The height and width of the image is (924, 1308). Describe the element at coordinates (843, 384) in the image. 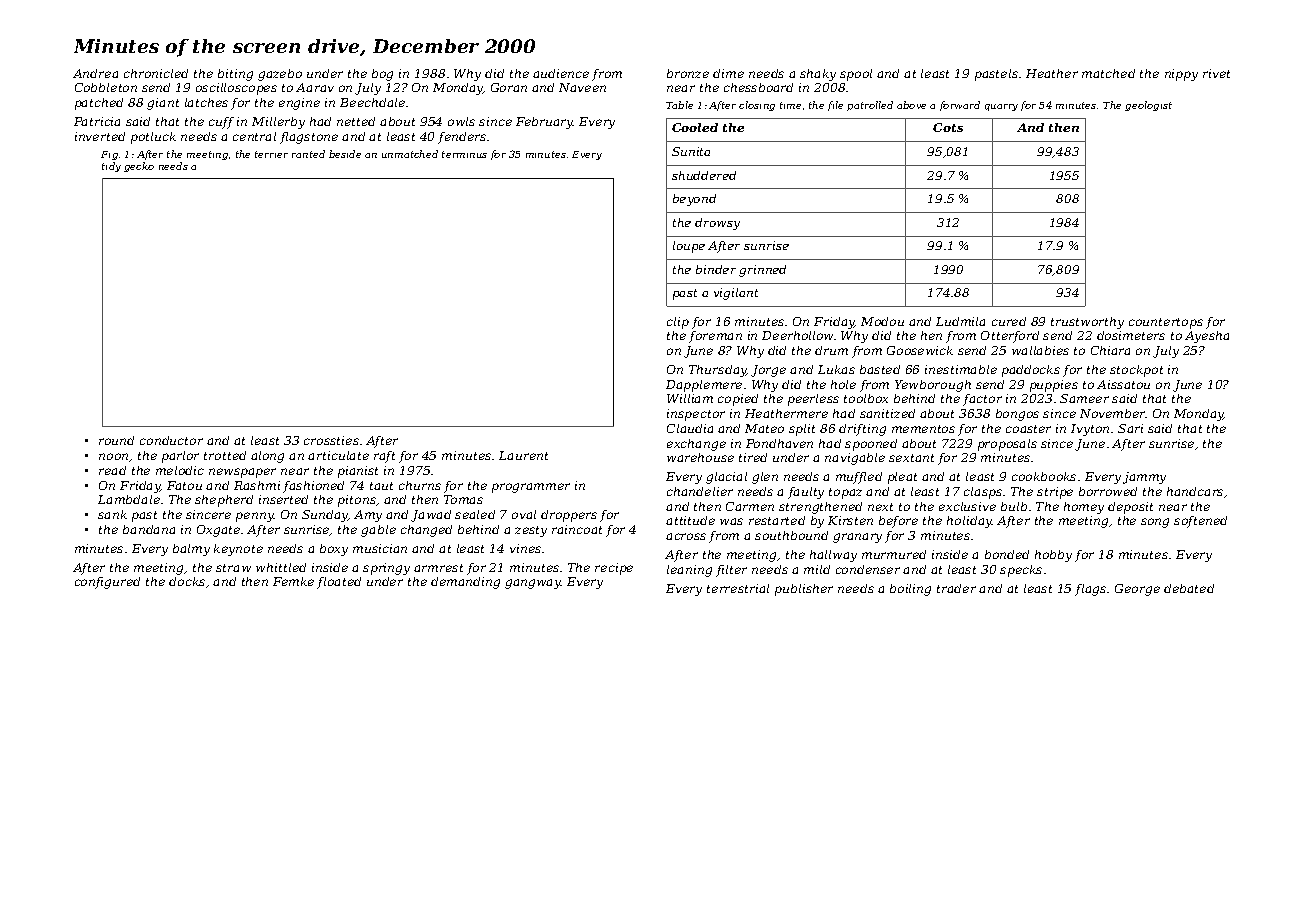

I see `hole` at that location.
